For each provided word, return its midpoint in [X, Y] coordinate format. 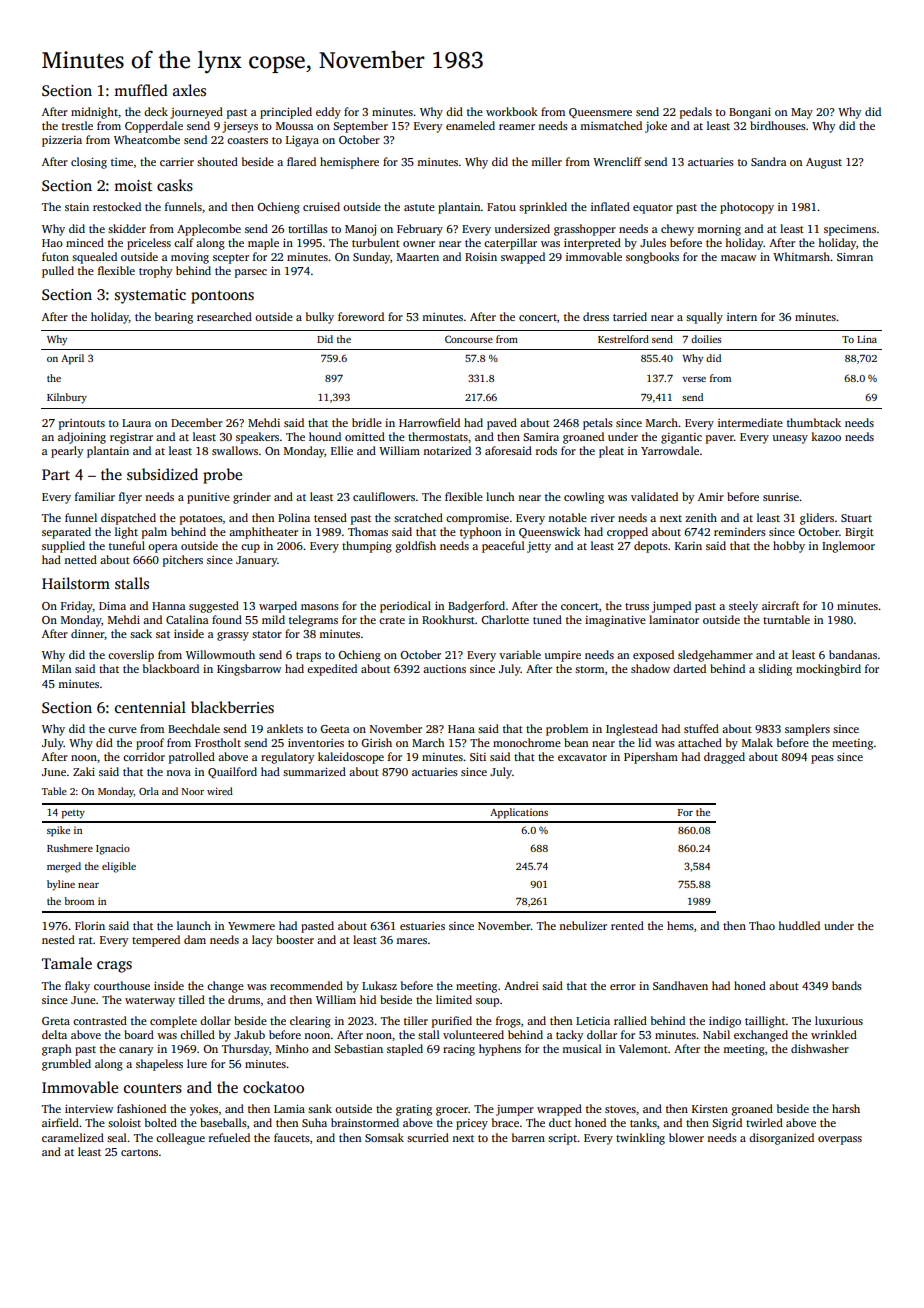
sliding [775, 670]
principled [286, 113]
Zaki [84, 771]
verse [694, 379]
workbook [512, 111]
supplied [63, 547]
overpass [840, 1140]
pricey [472, 1124]
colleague [180, 1139]
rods [546, 450]
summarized [314, 771]
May [802, 113]
